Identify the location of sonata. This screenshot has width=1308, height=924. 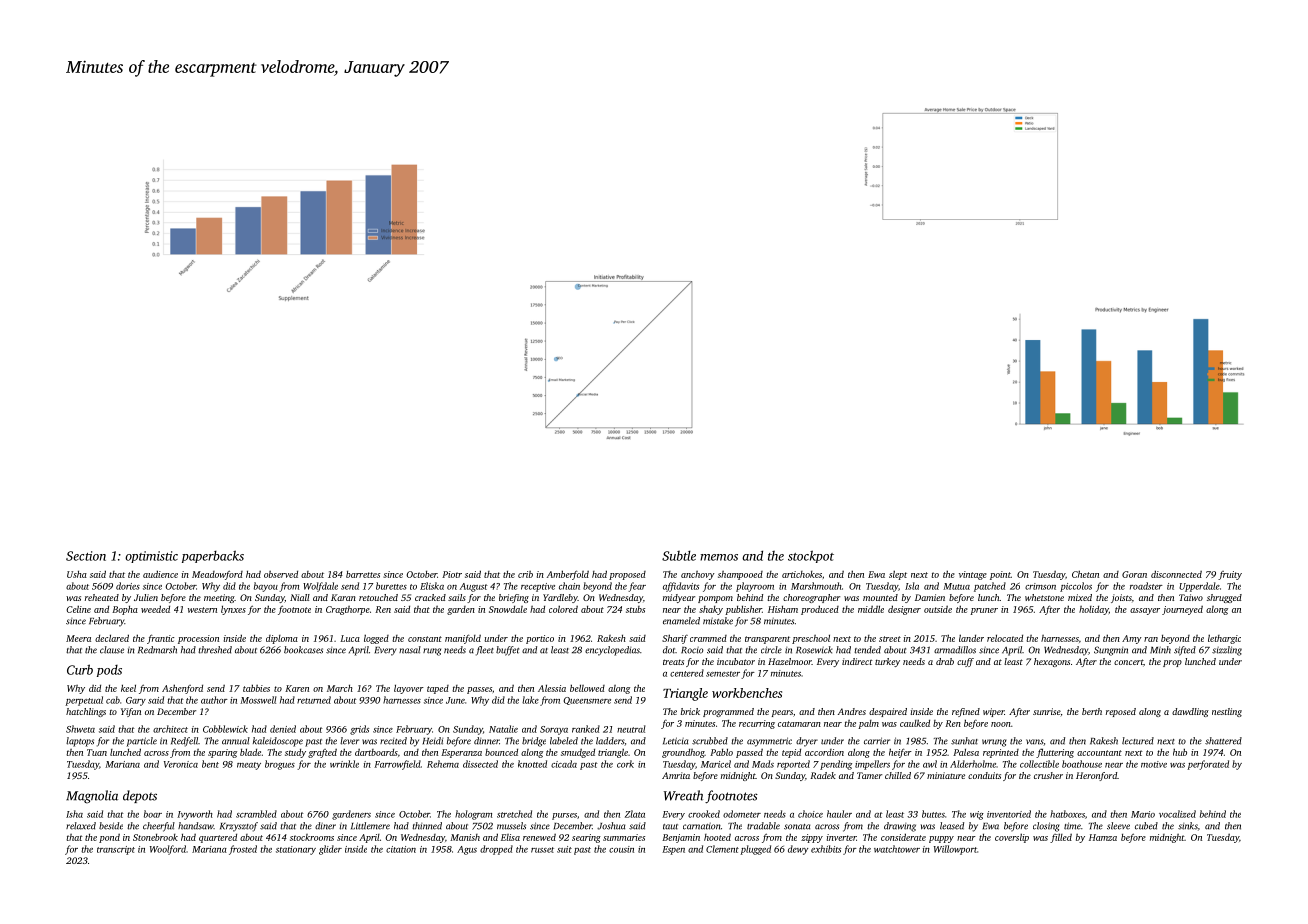
(797, 827).
